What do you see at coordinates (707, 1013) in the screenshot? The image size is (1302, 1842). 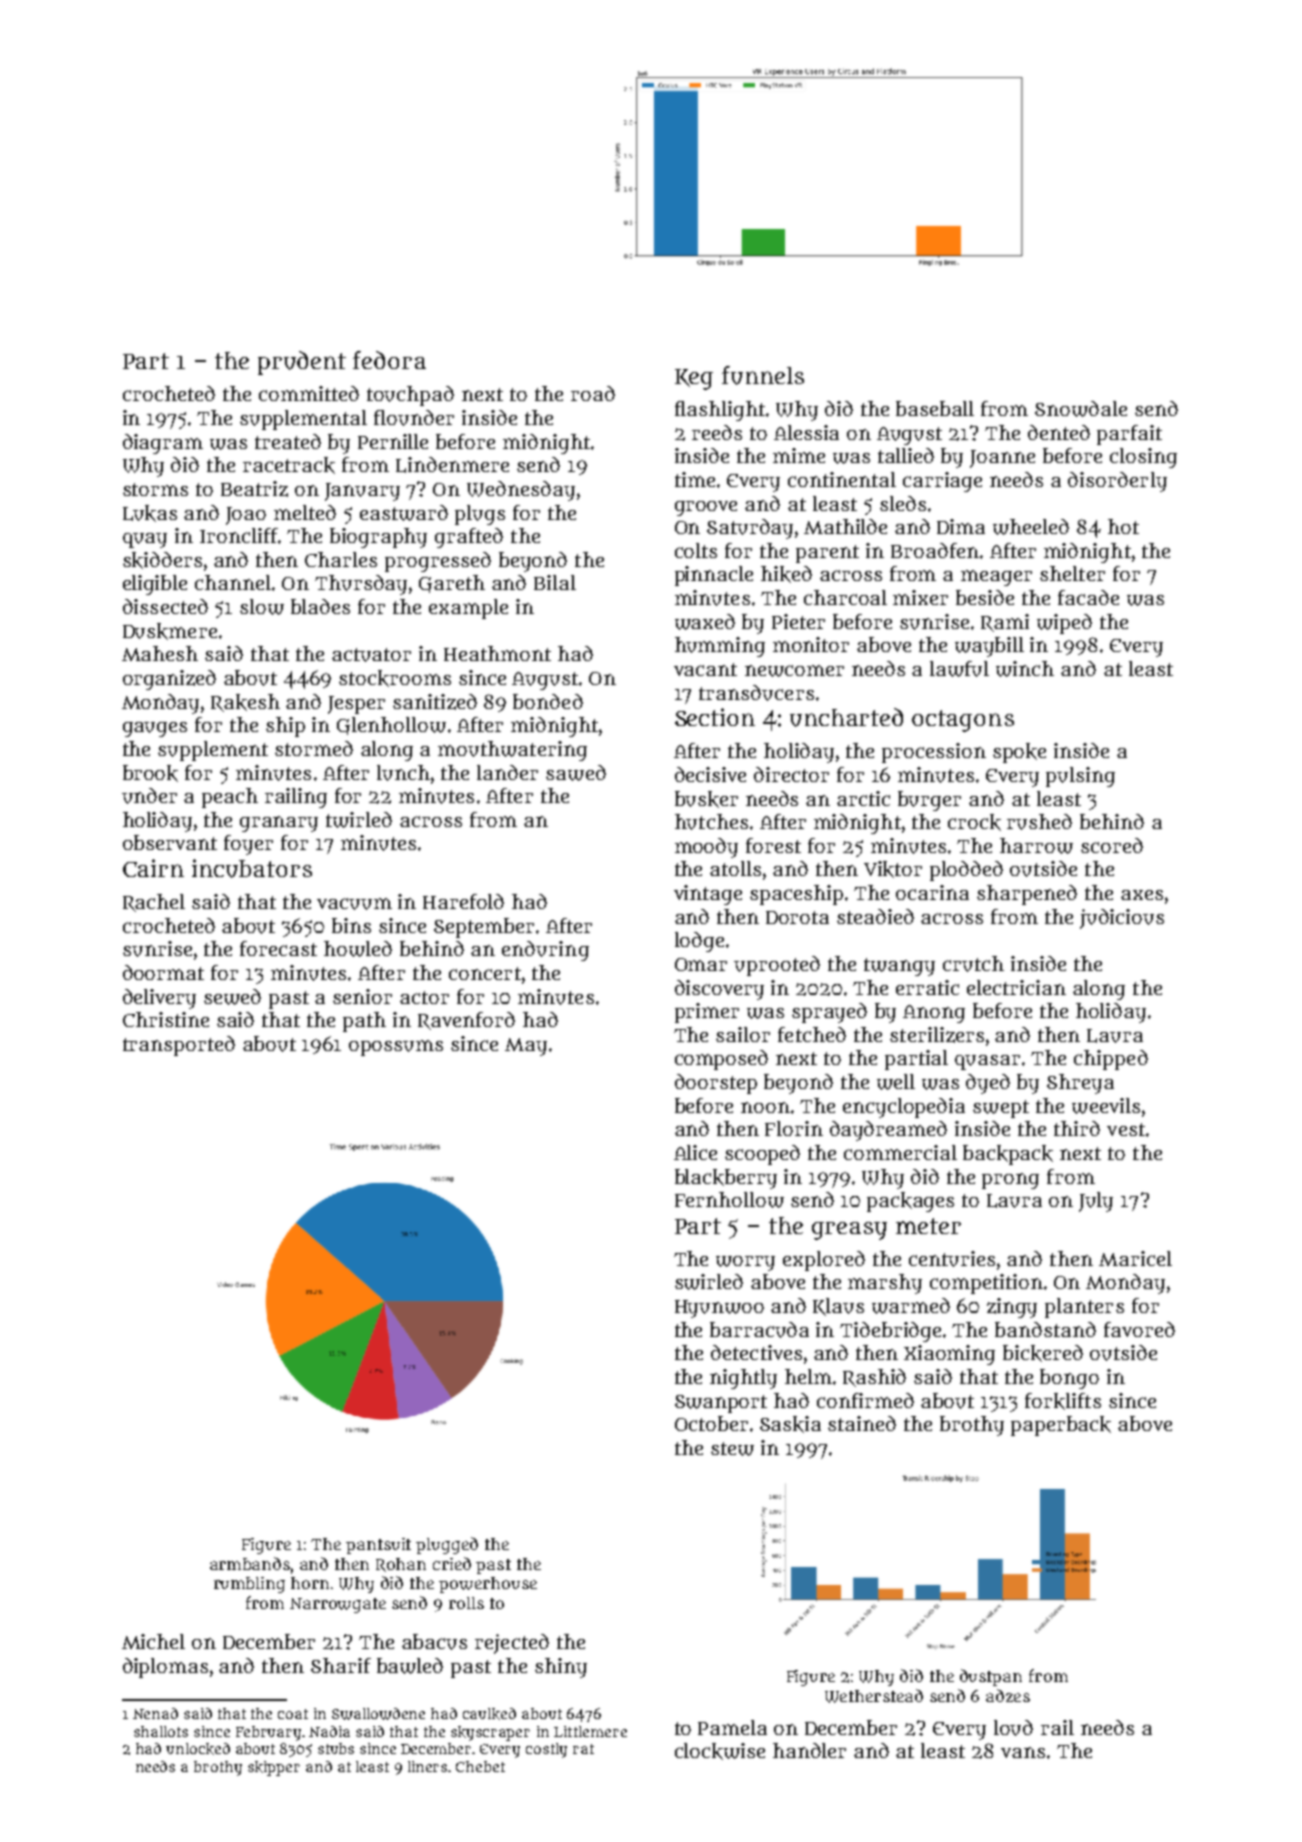 I see `primer` at bounding box center [707, 1013].
